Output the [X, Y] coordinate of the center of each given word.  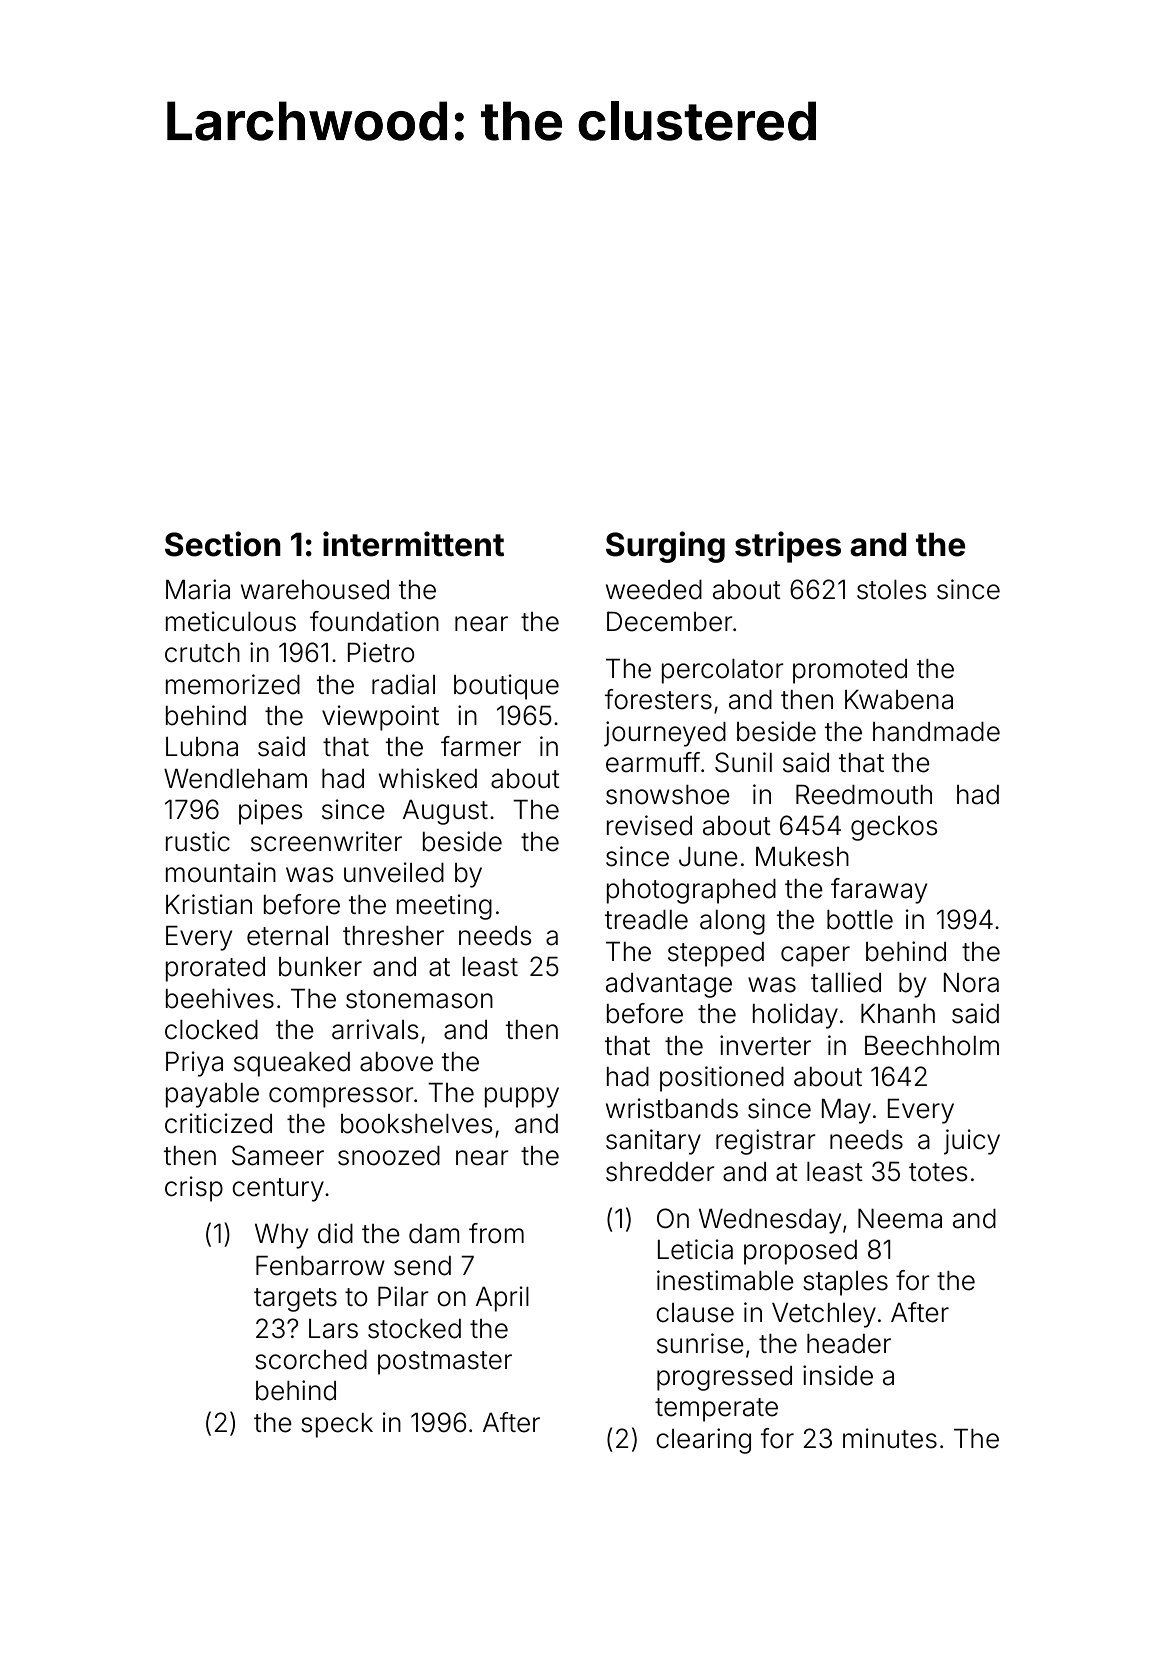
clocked [211, 1030]
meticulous [231, 621]
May [846, 1111]
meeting [444, 907]
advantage [669, 985]
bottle [860, 920]
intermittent [413, 544]
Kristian [209, 904]
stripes [788, 547]
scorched [311, 1360]
